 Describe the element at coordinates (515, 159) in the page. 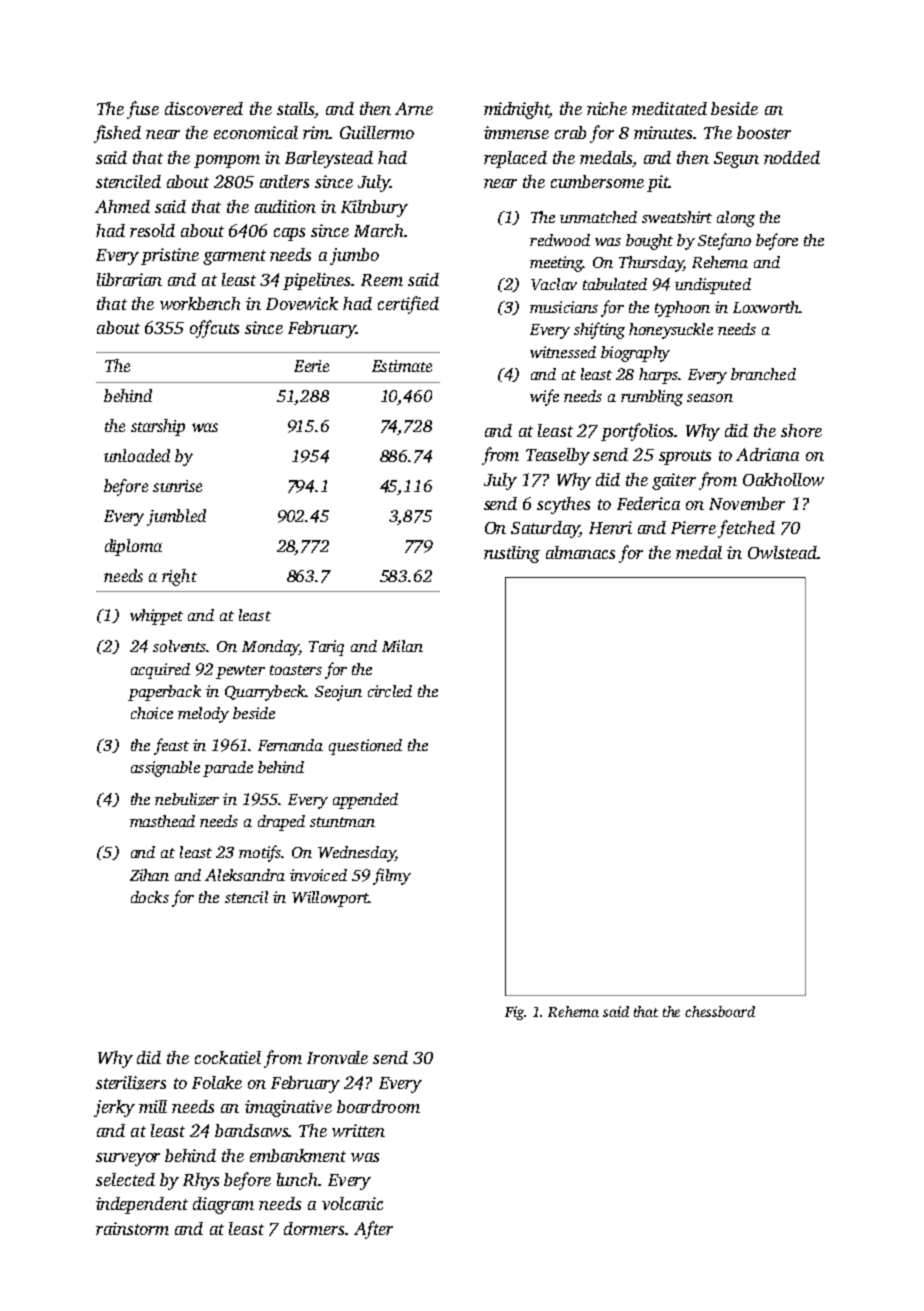

I see `replaced` at that location.
